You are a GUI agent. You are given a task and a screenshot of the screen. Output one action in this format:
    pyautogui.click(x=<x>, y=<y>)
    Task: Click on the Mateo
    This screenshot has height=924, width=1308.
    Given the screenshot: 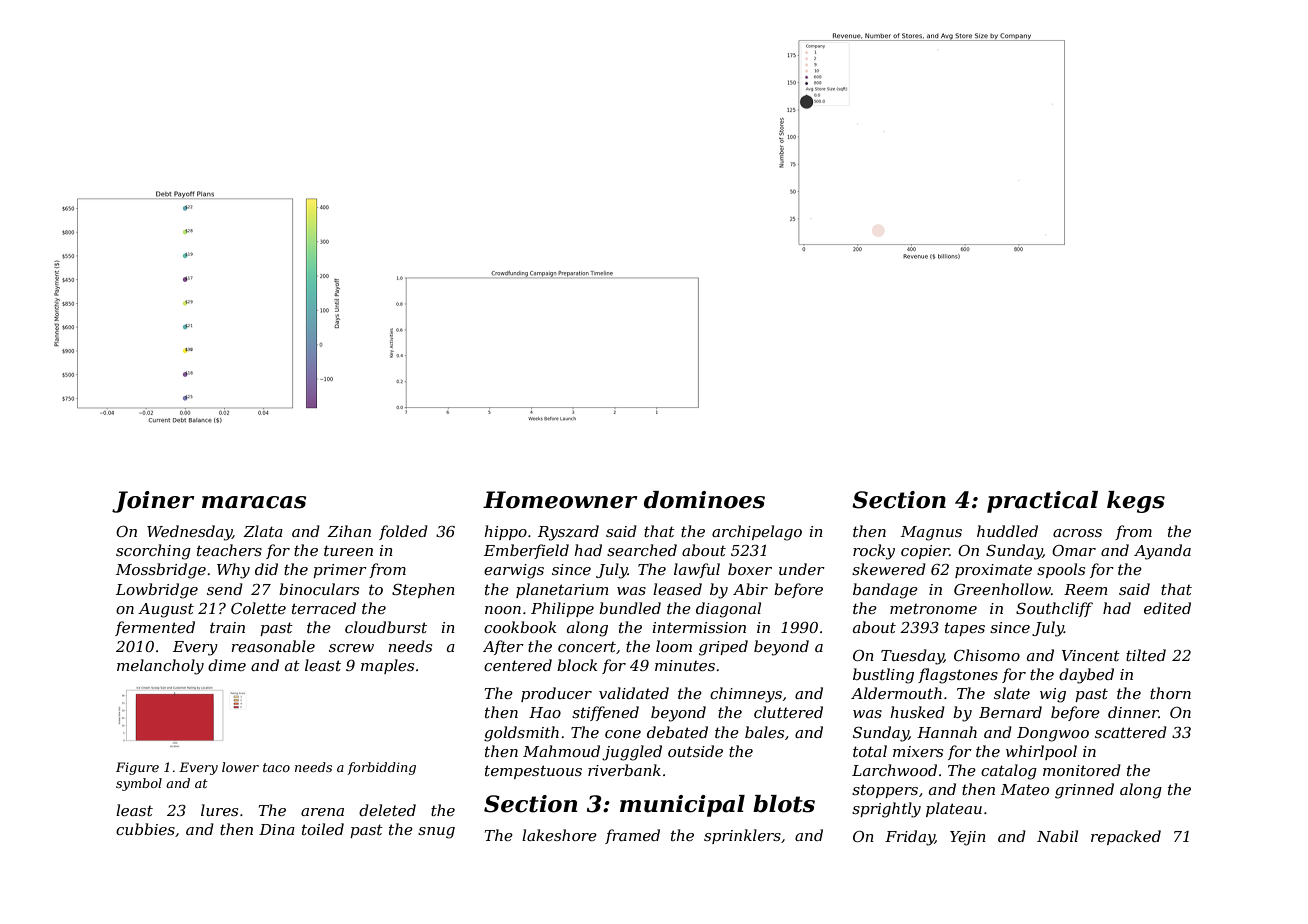 What is the action you would take?
    pyautogui.click(x=1025, y=789)
